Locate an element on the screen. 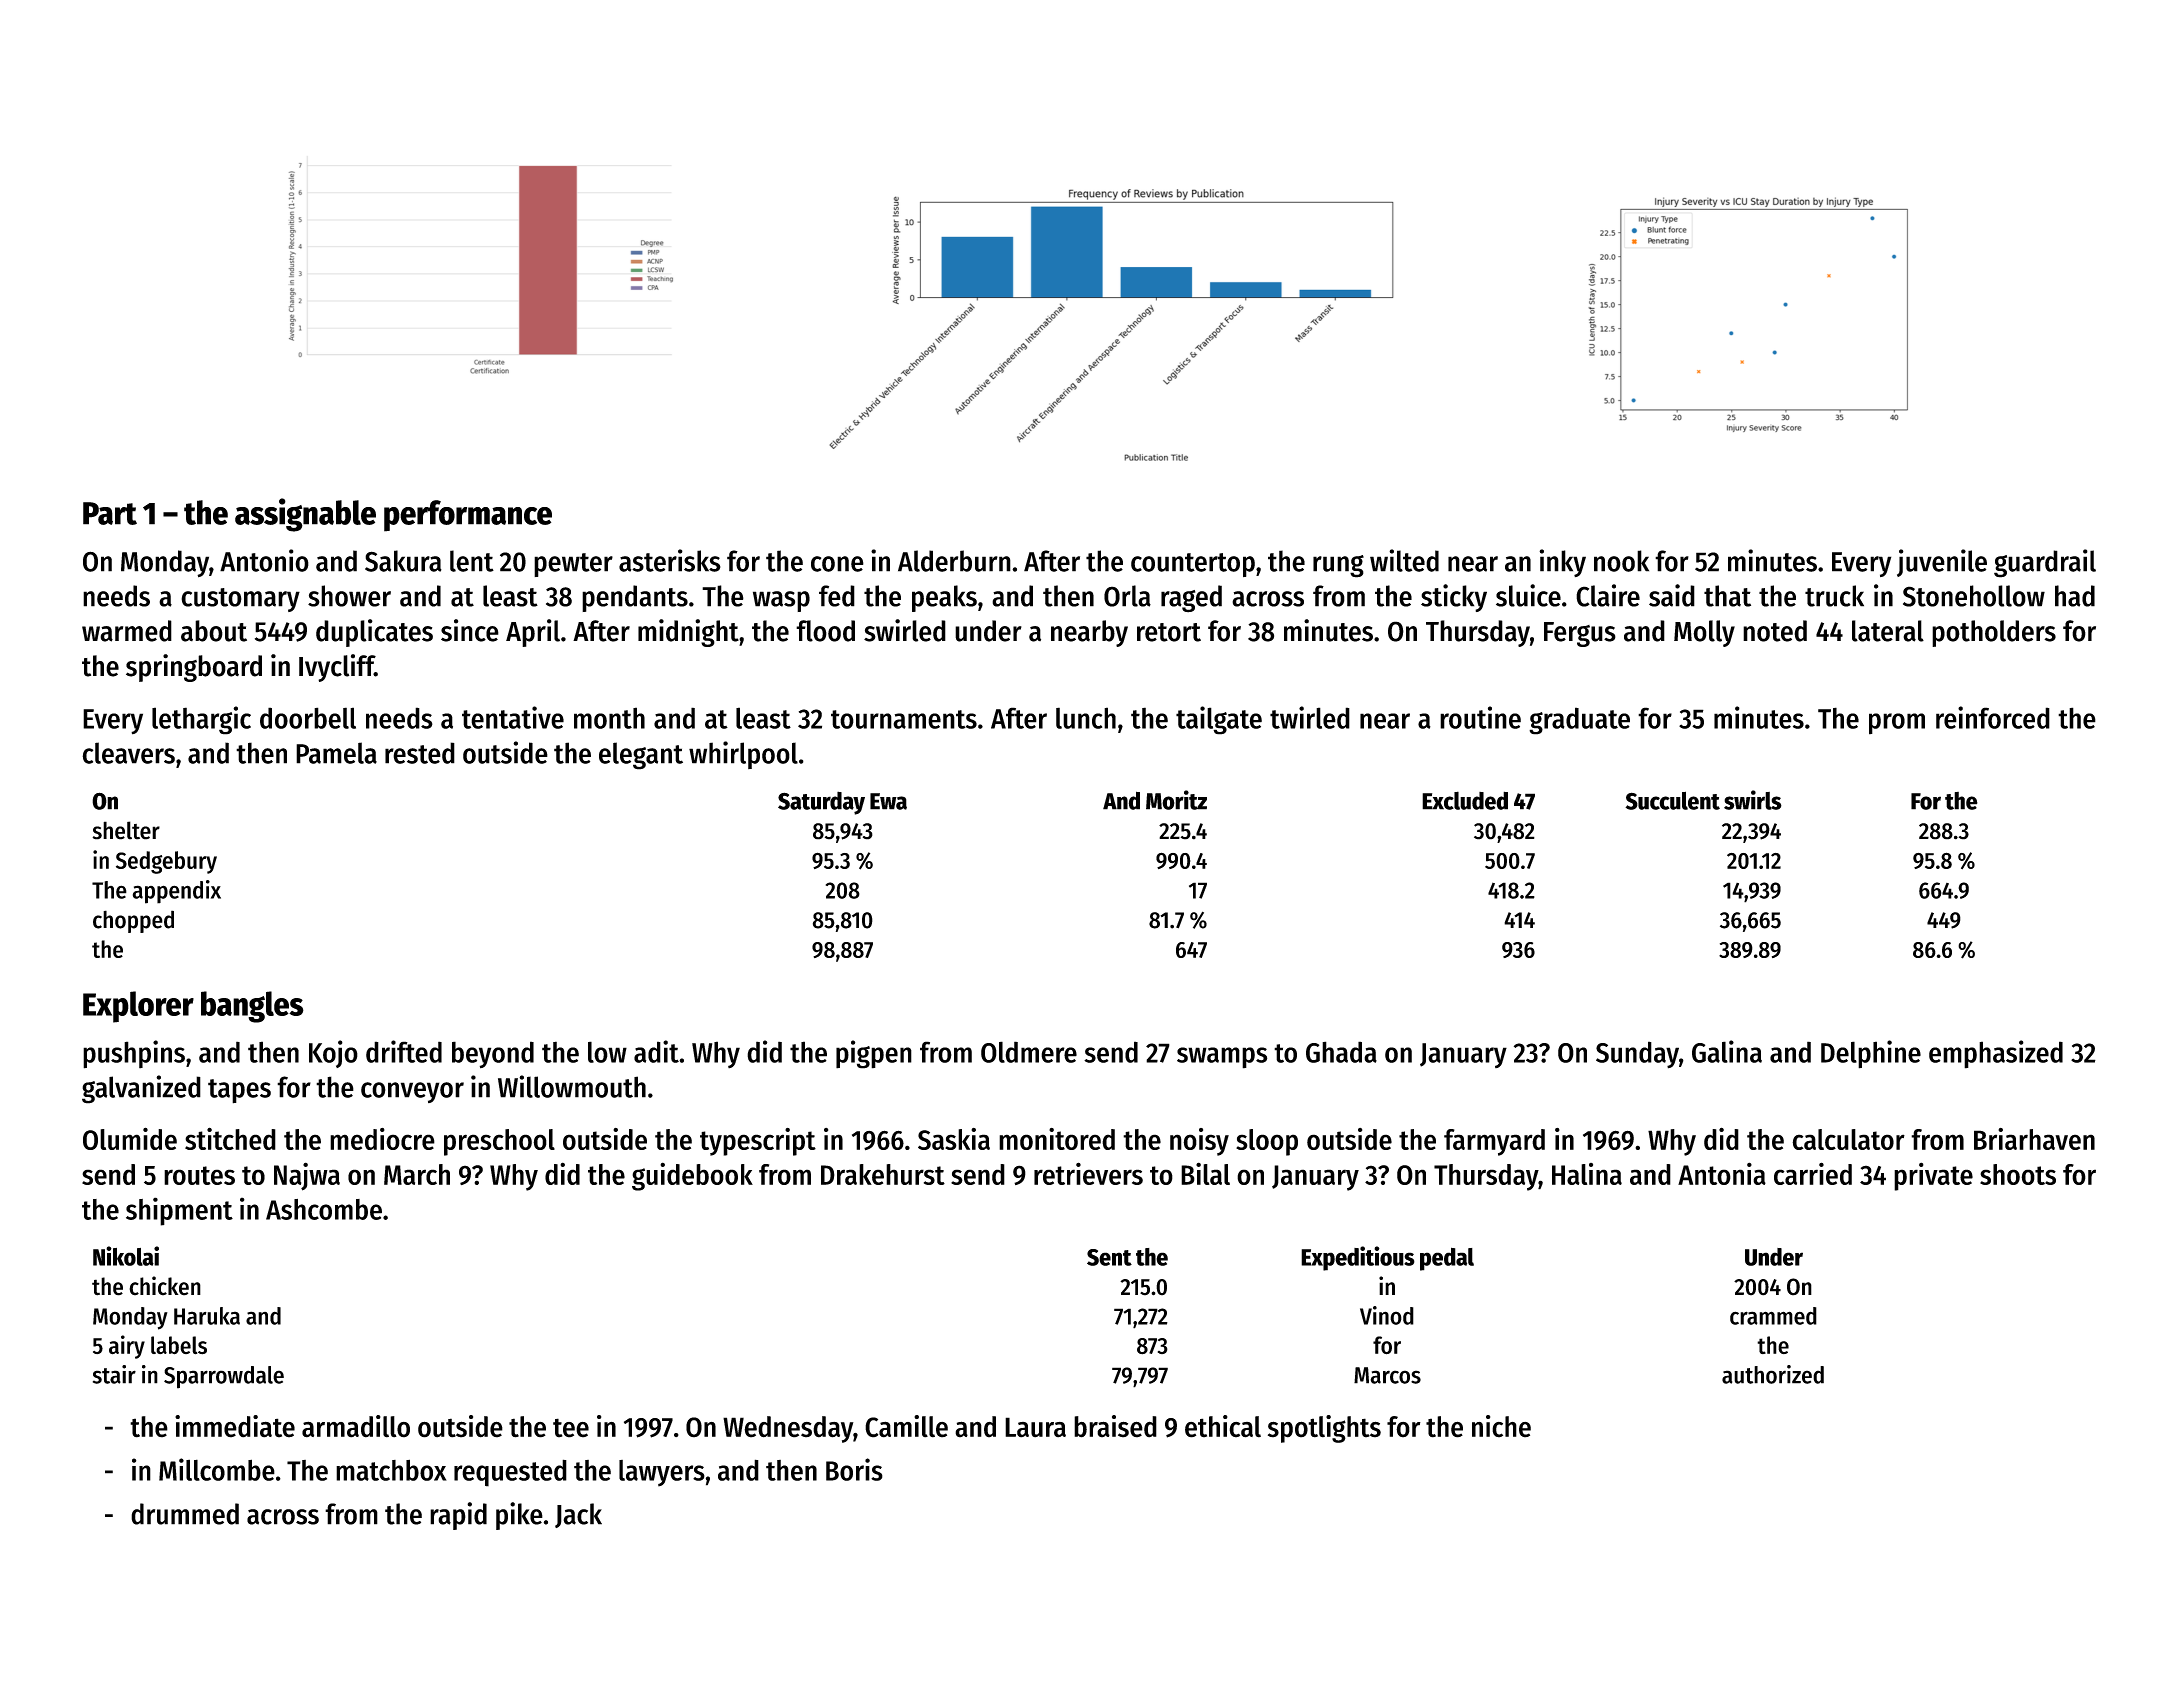 The height and width of the screenshot is (1683, 2178). Oldmere is located at coordinates (1029, 1052).
